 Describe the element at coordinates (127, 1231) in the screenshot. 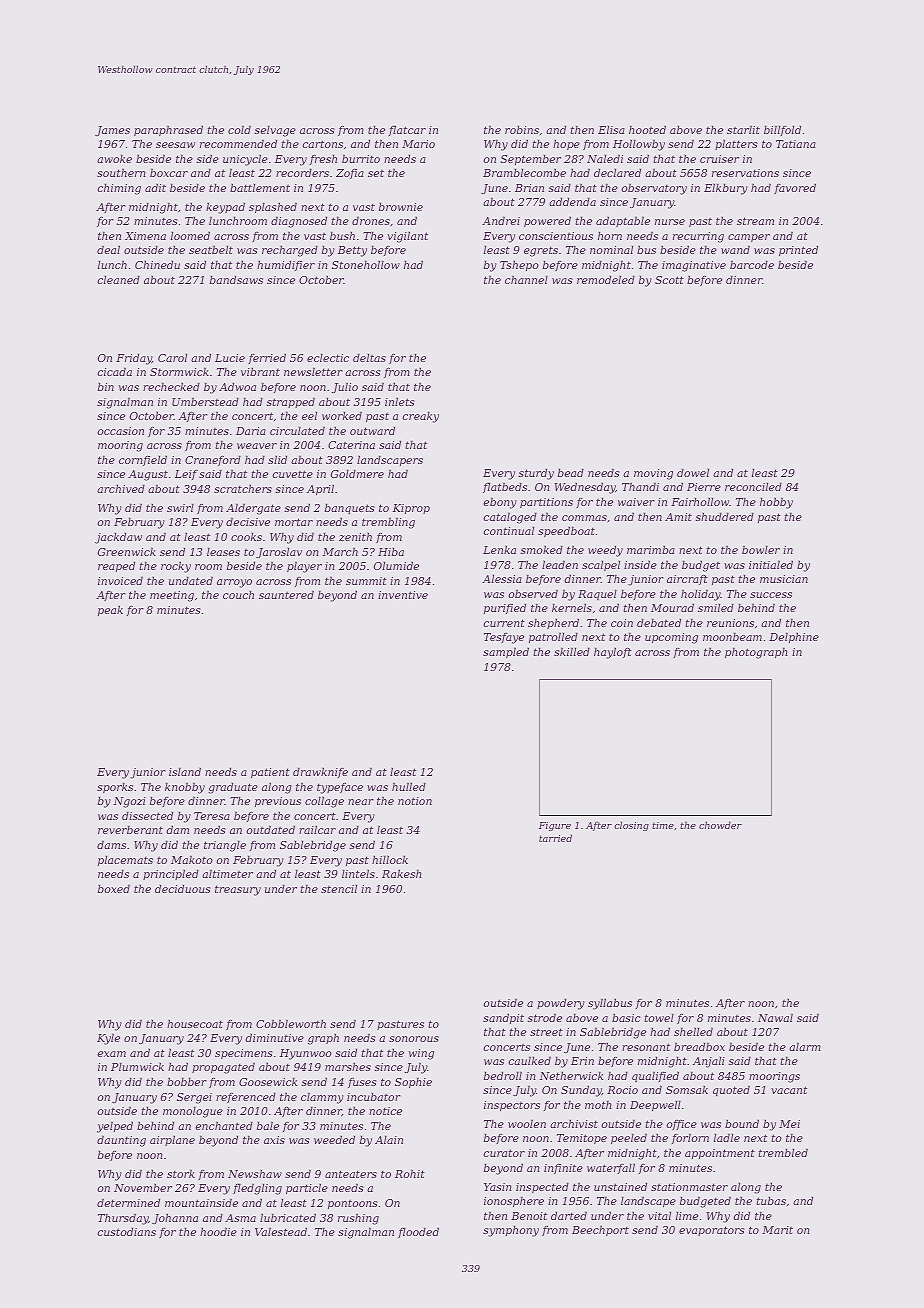

I see `custodians` at that location.
